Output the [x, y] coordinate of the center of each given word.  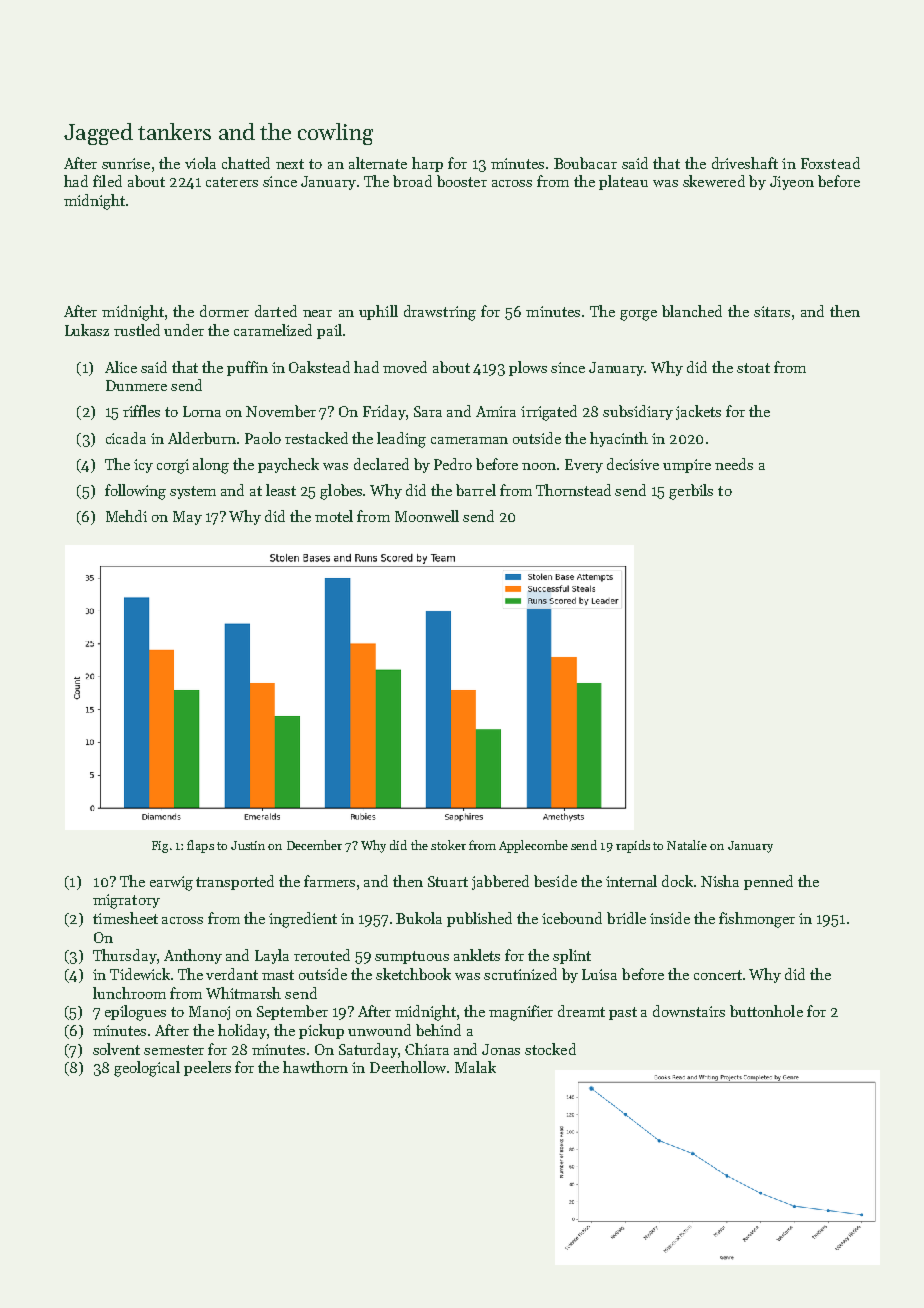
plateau [623, 182]
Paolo [263, 438]
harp [427, 164]
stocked [550, 1049]
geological [147, 1069]
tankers [174, 131]
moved [405, 367]
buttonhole [766, 1011]
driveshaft [745, 163]
